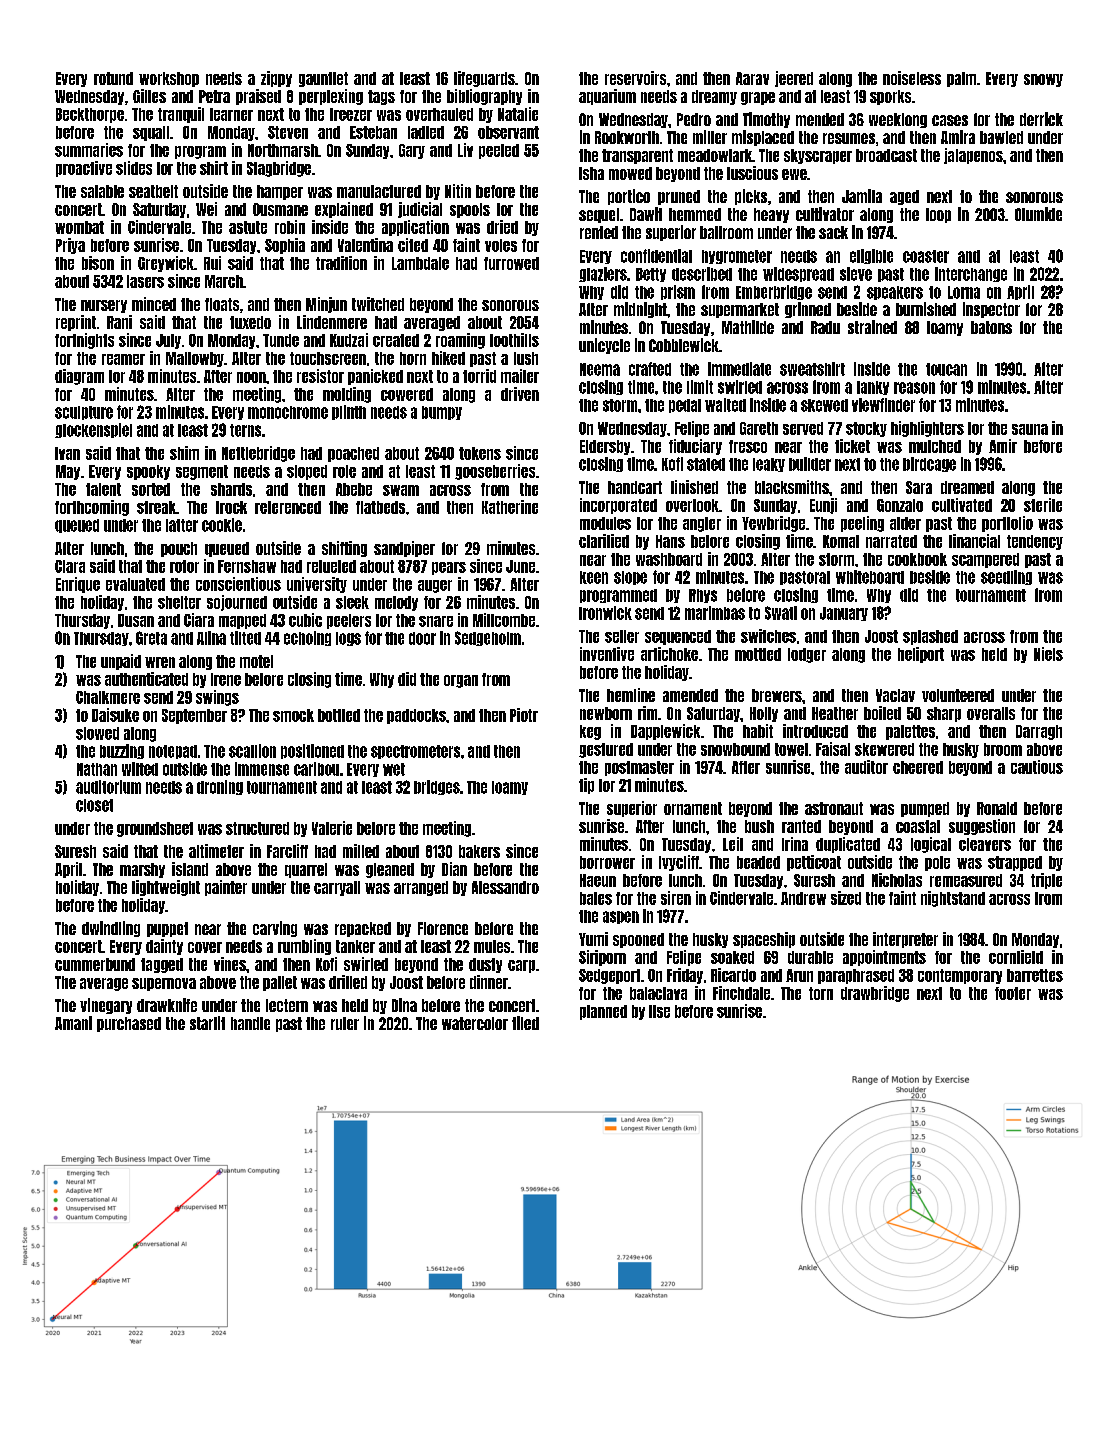 The width and height of the screenshot is (1118, 1447). Describe the element at coordinates (250, 322) in the screenshot. I see `tuxedo` at that location.
